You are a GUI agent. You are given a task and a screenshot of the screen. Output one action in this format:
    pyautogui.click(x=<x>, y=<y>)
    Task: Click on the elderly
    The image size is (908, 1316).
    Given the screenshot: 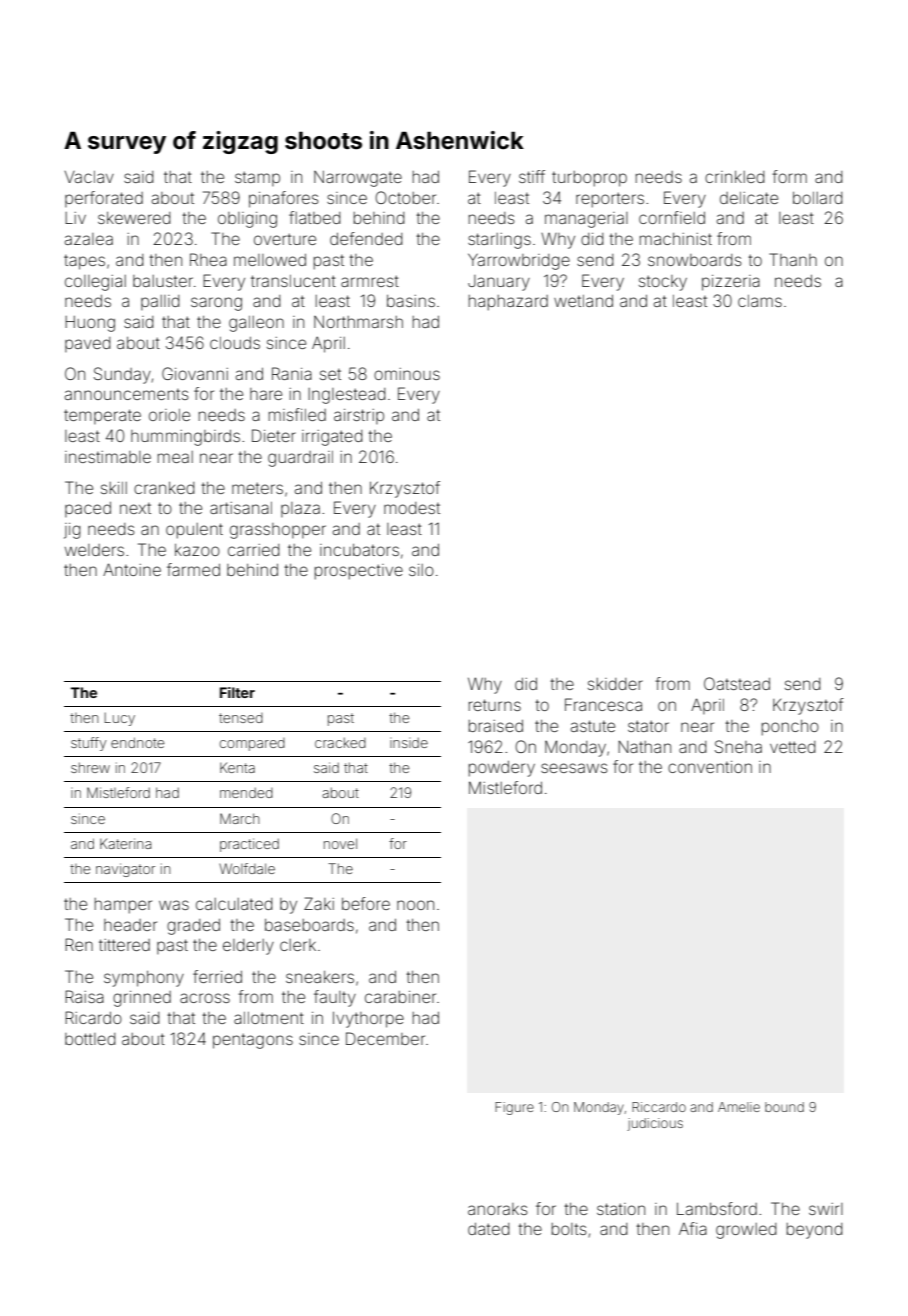 What is the action you would take?
    pyautogui.click(x=248, y=947)
